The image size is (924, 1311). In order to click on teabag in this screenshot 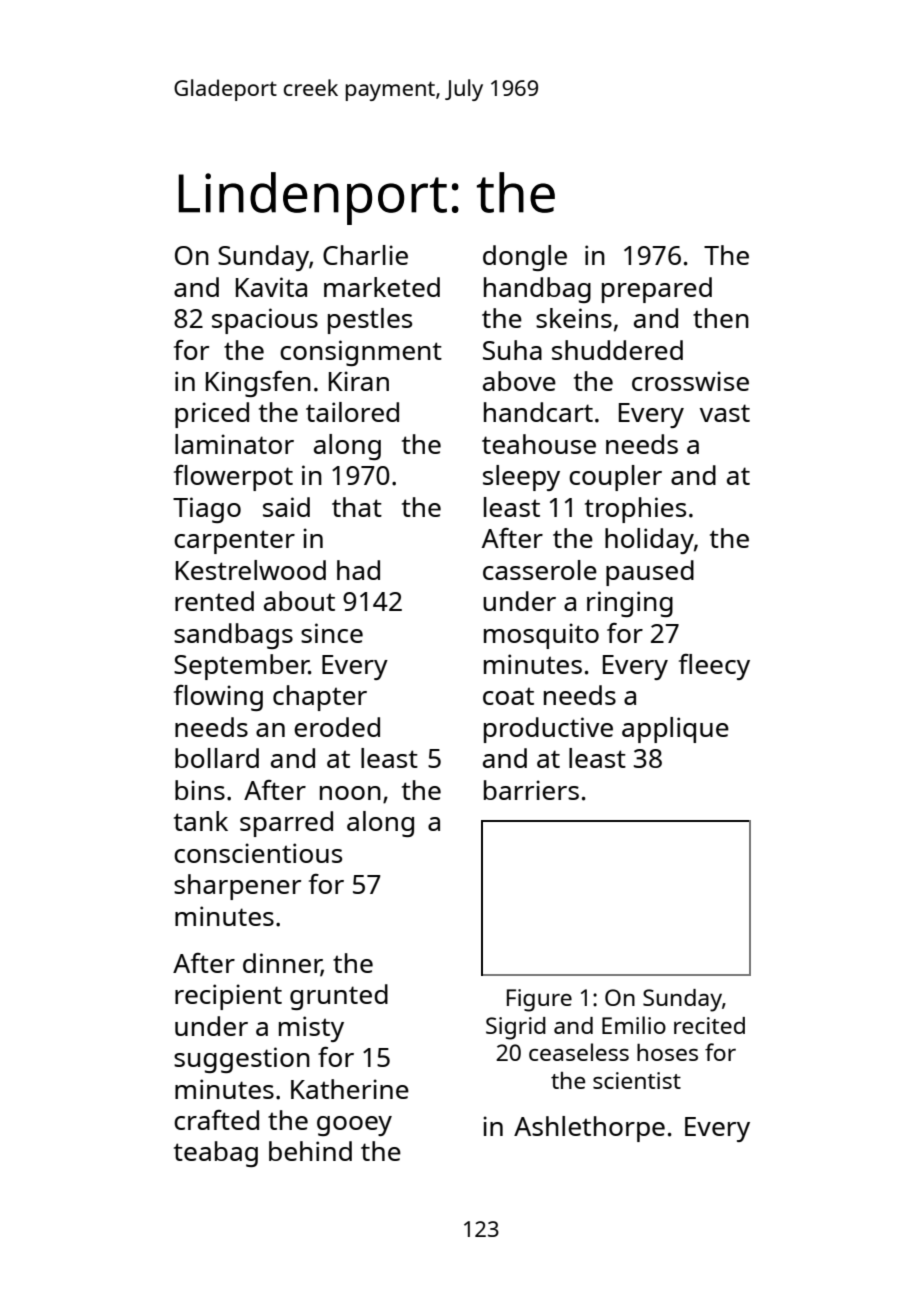, I will do `click(216, 1154)`.
